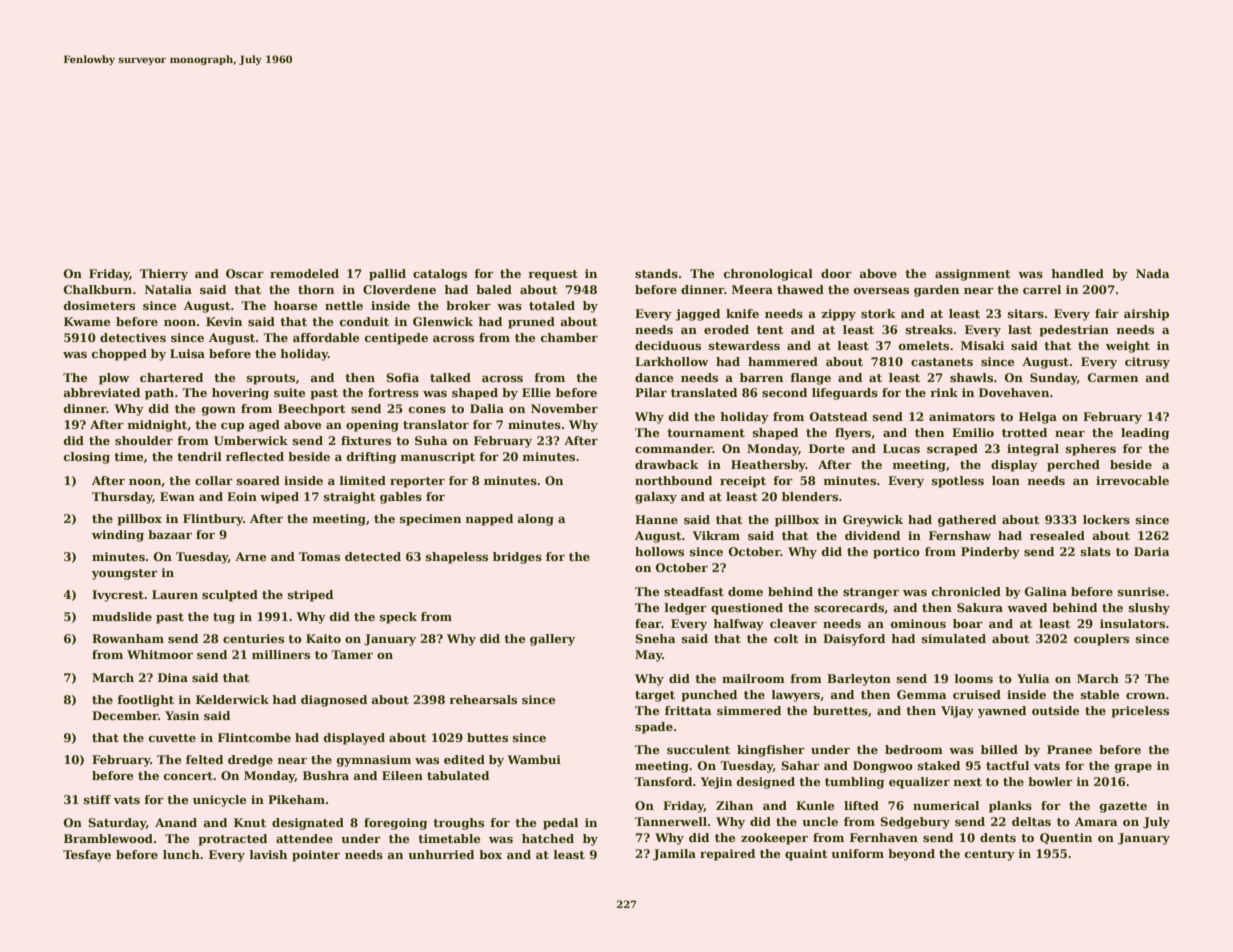 The width and height of the image is (1233, 952). What do you see at coordinates (245, 273) in the image?
I see `Oscar` at bounding box center [245, 273].
